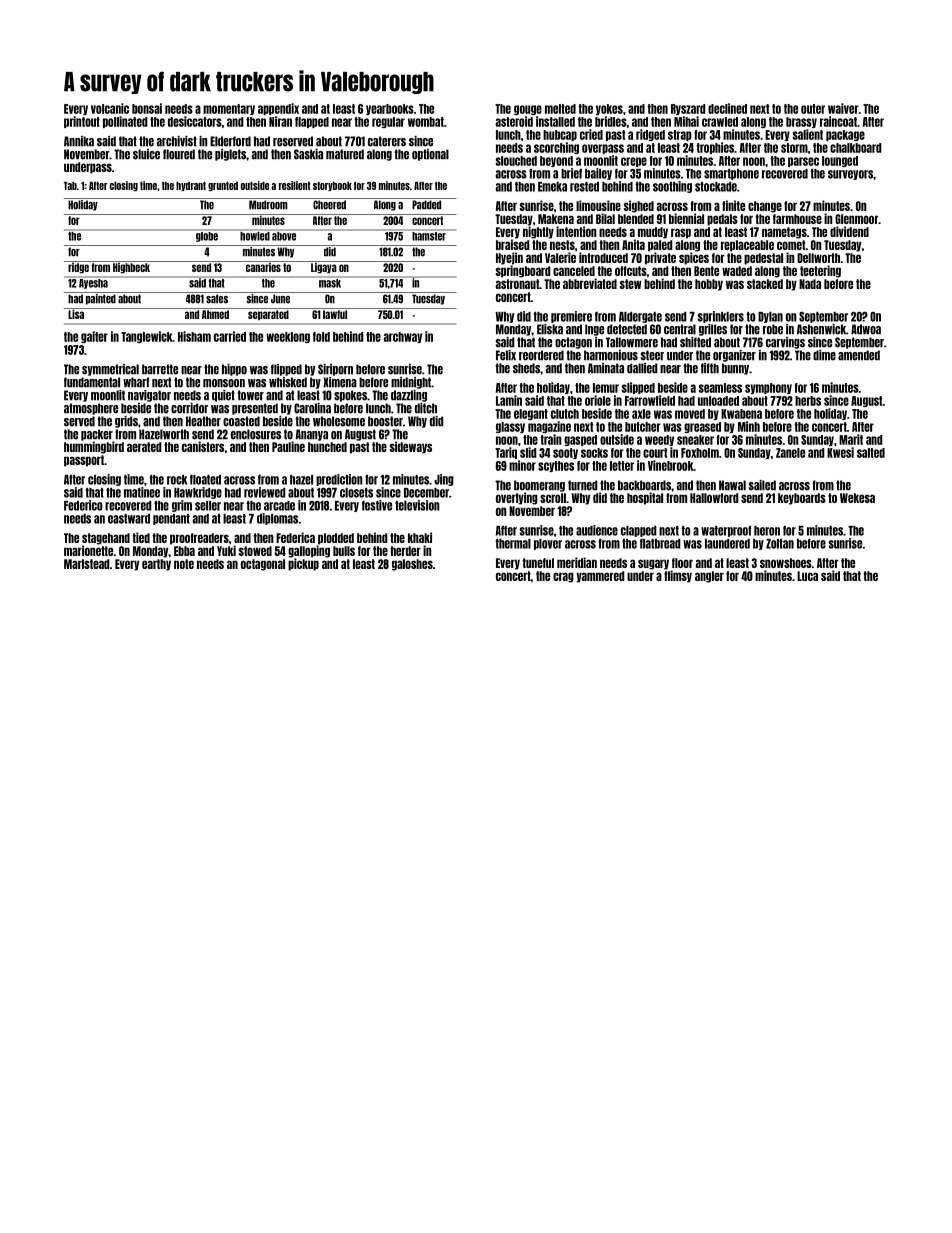 The height and width of the document is (1233, 952). What do you see at coordinates (734, 356) in the document?
I see `organizer` at bounding box center [734, 356].
